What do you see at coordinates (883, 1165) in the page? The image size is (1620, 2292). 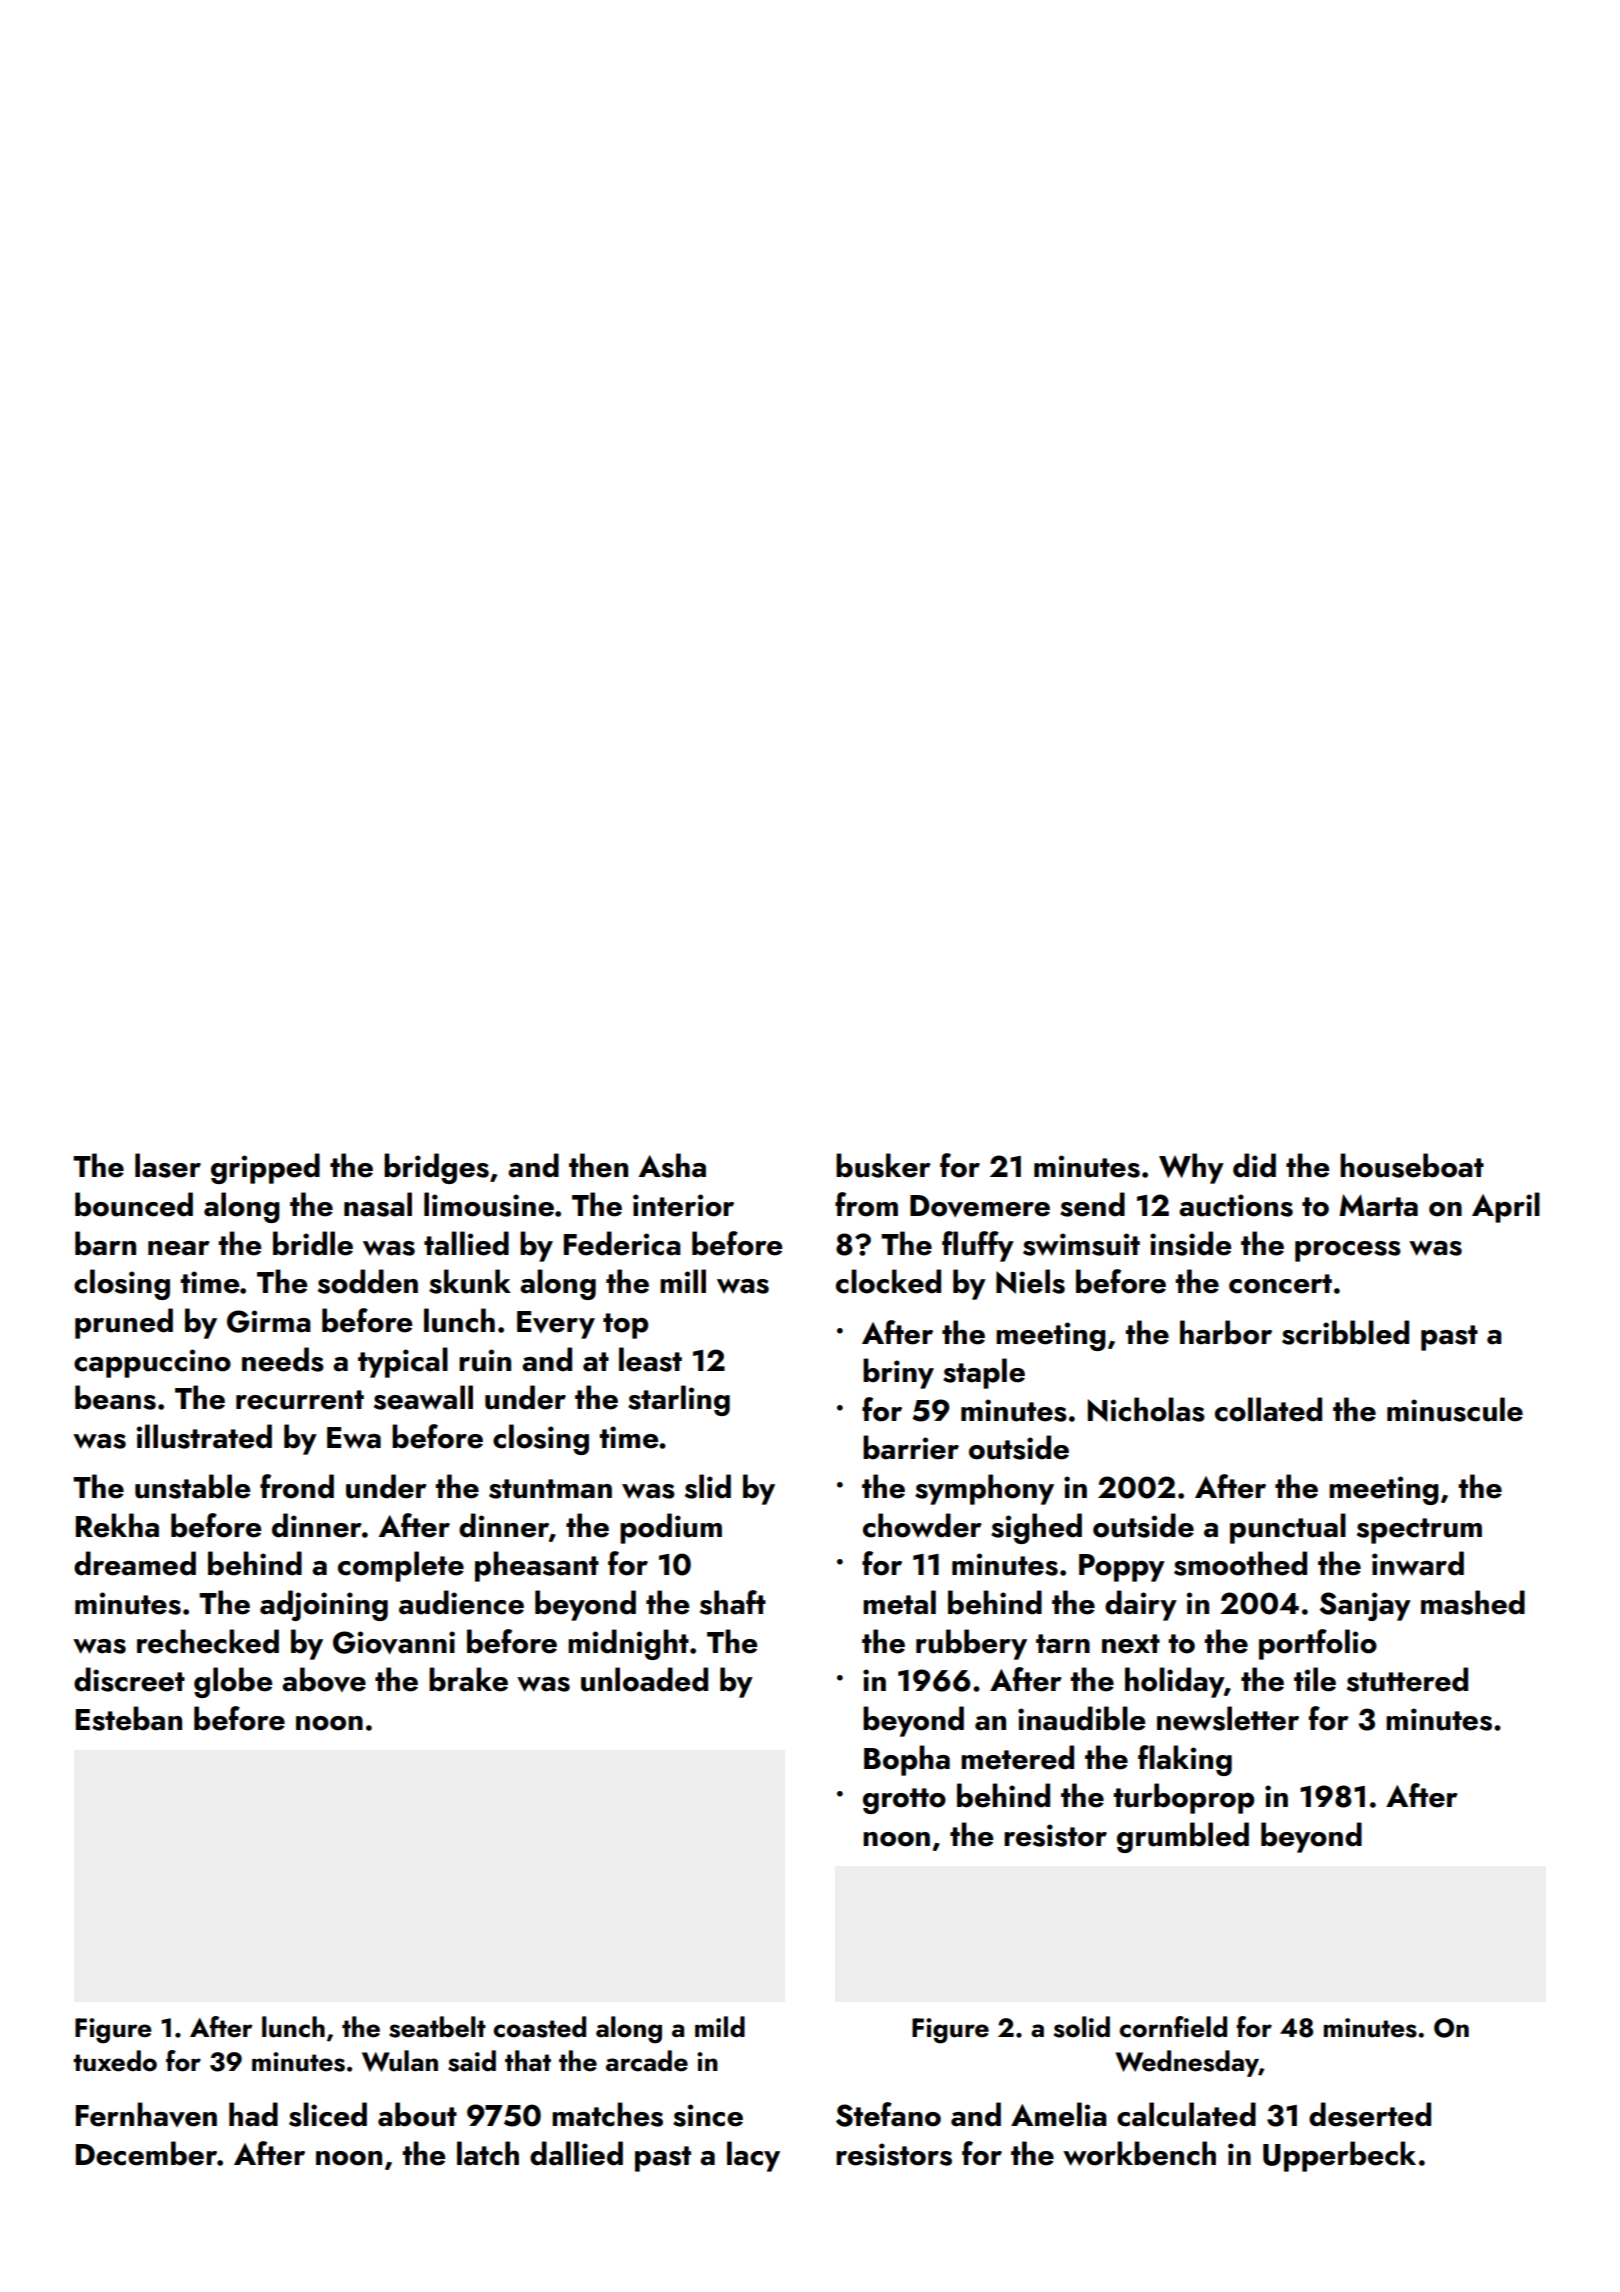 I see `busker` at bounding box center [883, 1165].
